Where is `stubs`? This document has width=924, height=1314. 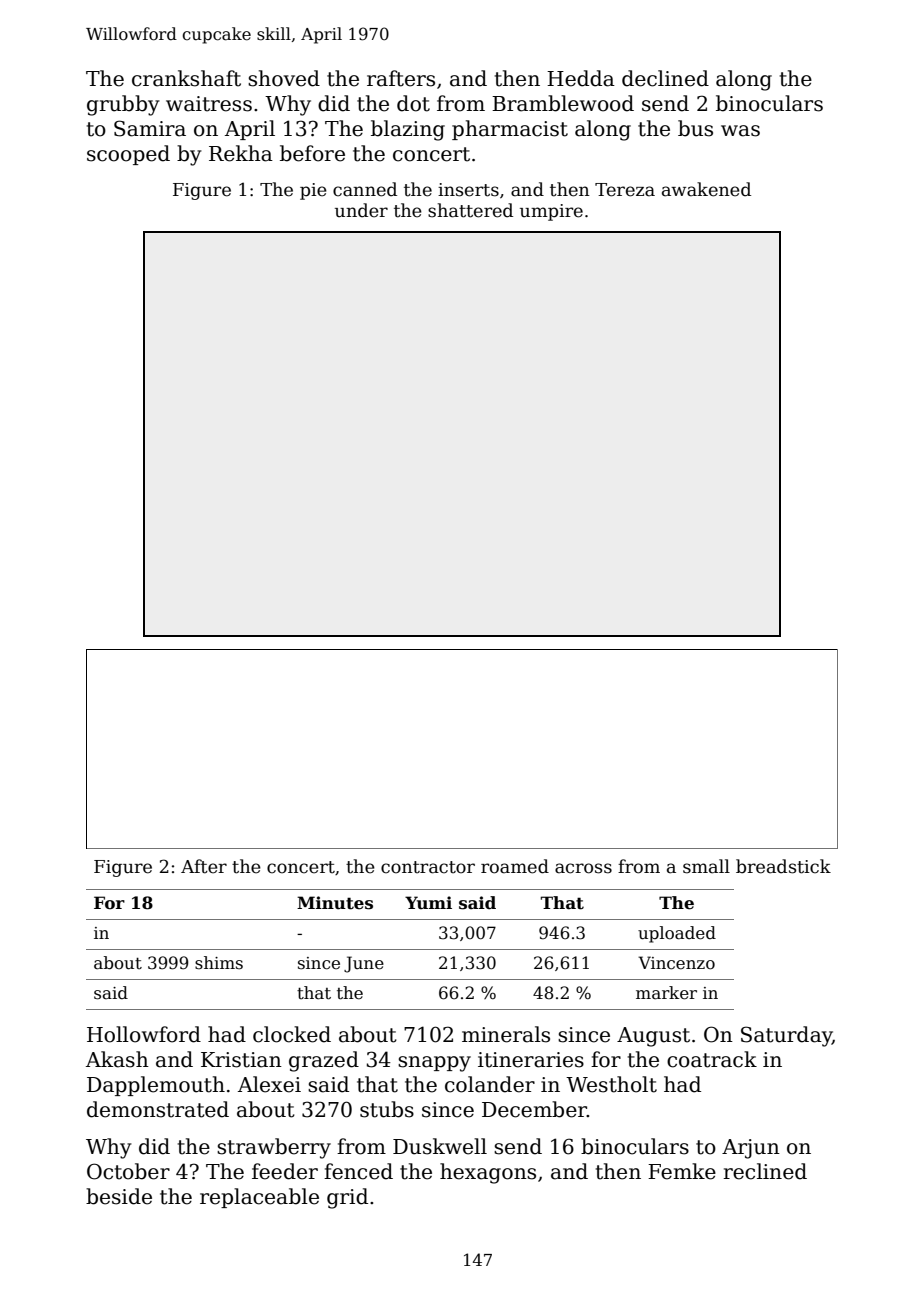
stubs is located at coordinates (387, 1109).
